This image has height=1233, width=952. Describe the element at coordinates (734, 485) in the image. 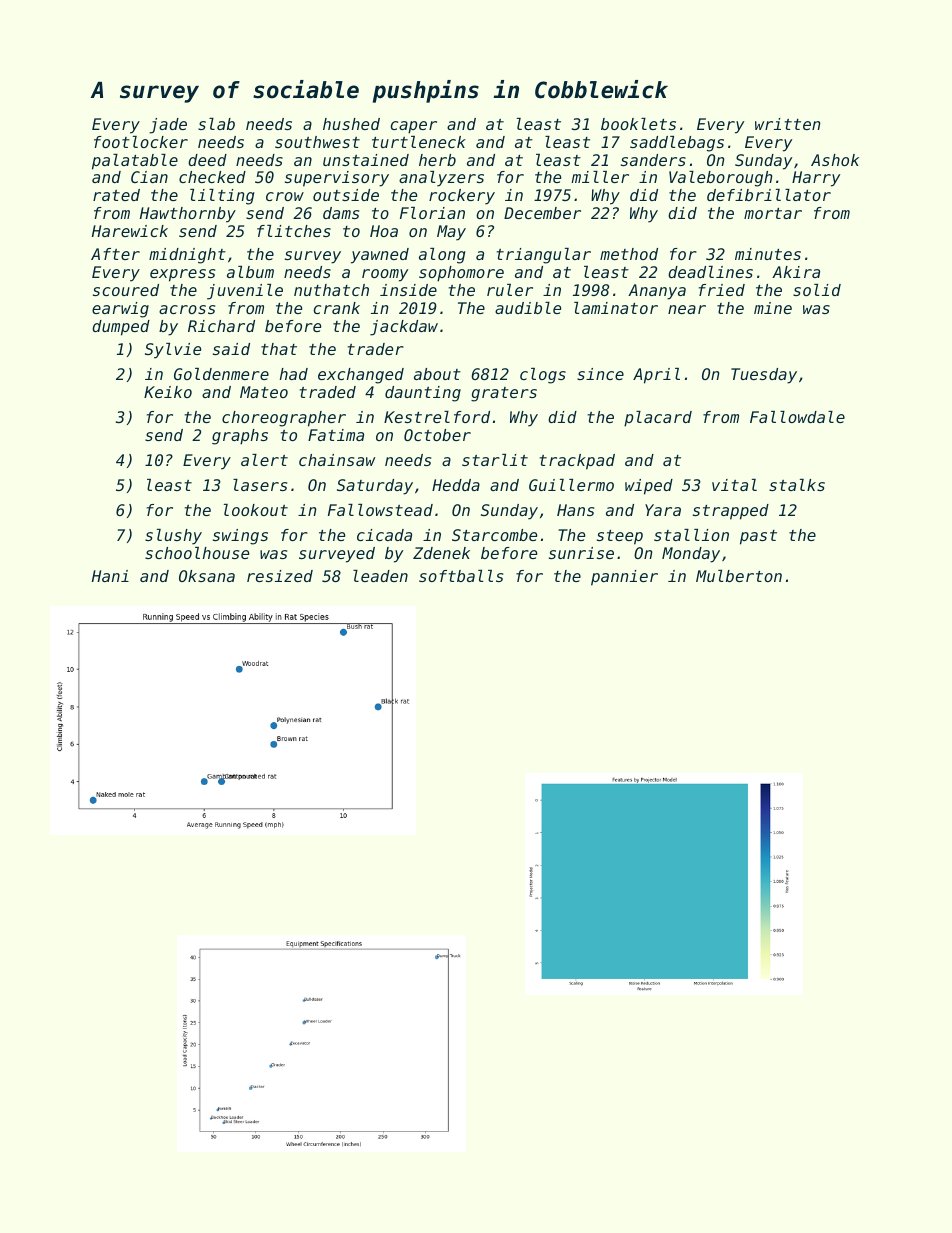

I see `vital` at that location.
